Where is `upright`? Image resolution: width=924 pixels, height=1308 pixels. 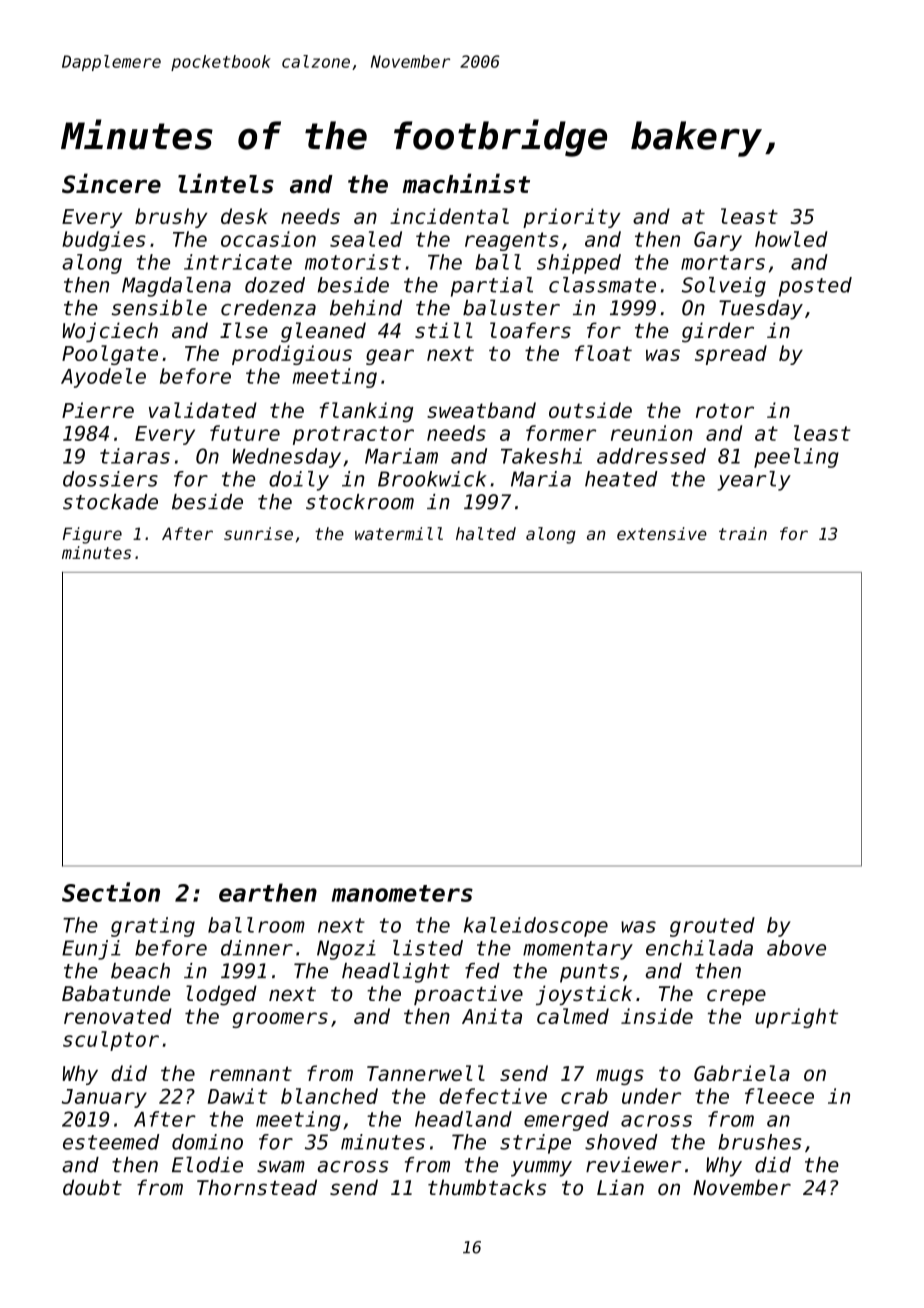
upright is located at coordinates (796, 1018).
